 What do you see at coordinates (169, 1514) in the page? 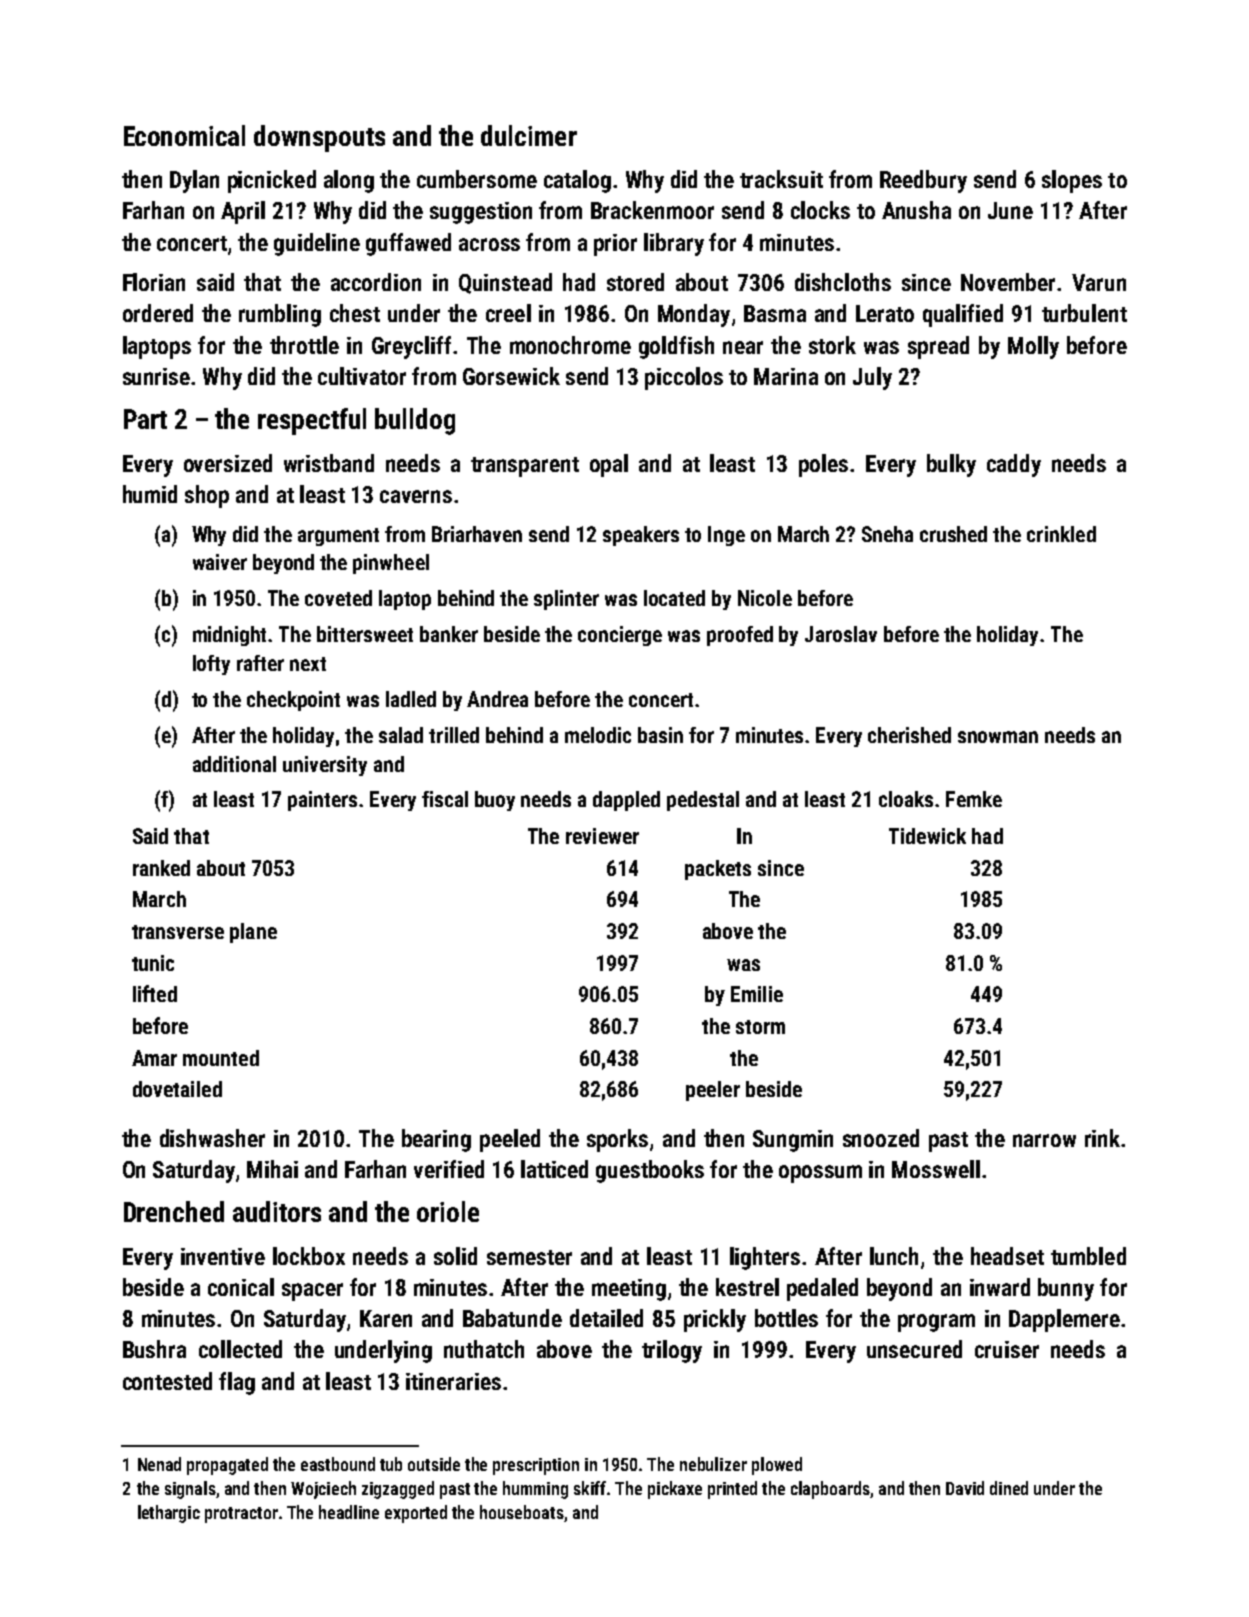
I see `lethargic` at bounding box center [169, 1514].
